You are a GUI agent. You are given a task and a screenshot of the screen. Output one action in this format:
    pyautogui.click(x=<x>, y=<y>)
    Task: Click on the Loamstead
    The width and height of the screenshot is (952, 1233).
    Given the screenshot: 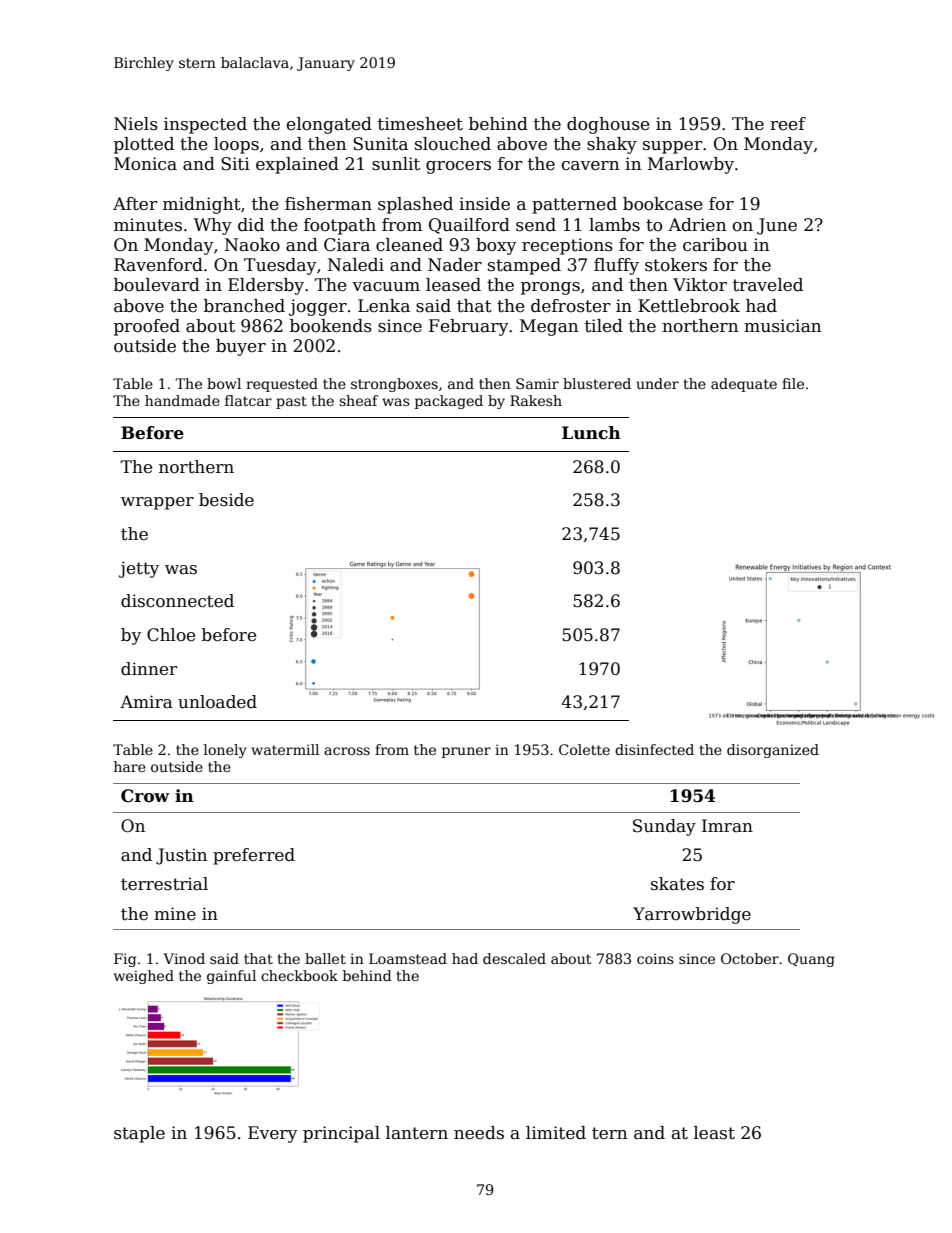 What is the action you would take?
    pyautogui.click(x=408, y=958)
